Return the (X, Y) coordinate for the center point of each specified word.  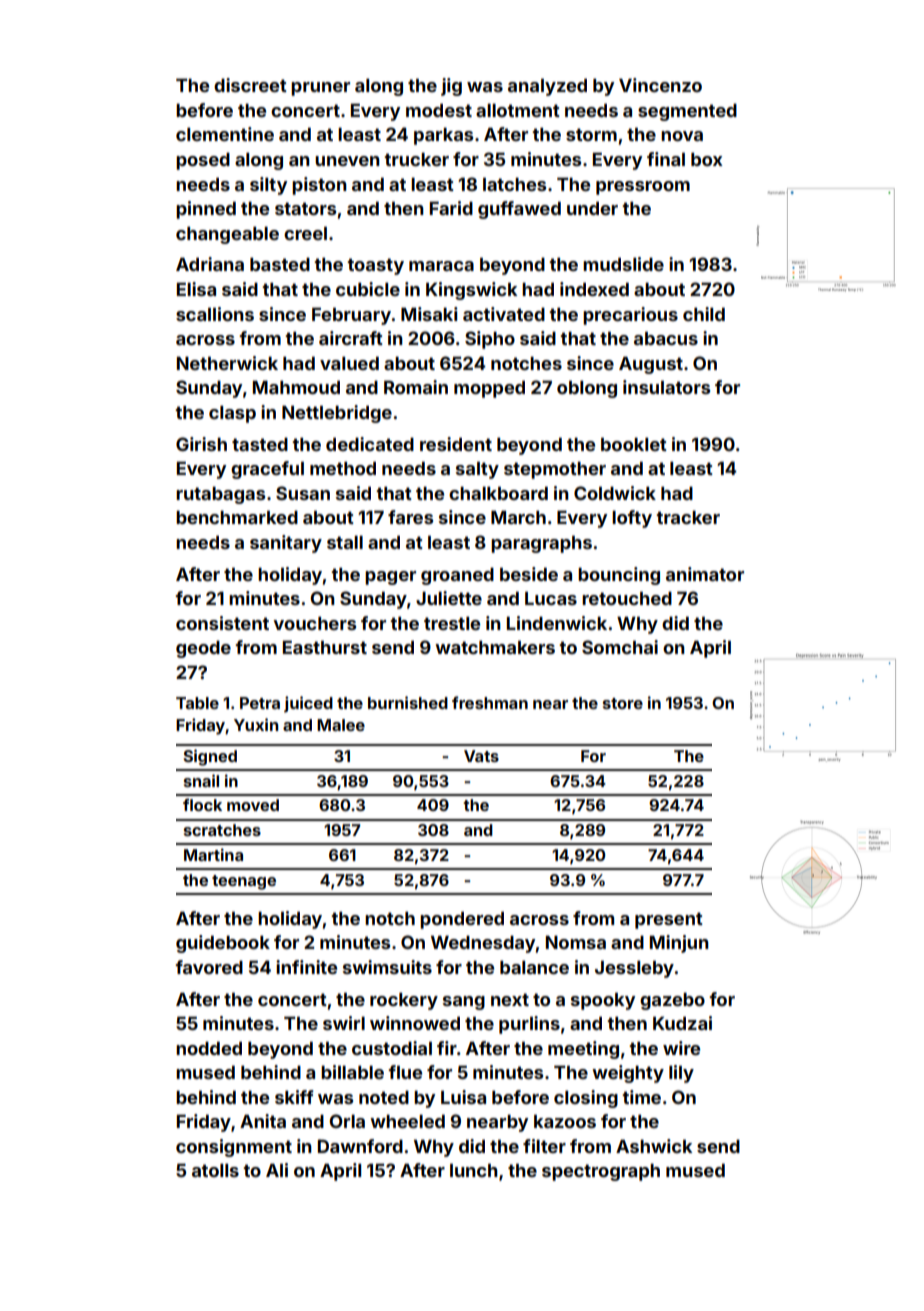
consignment (234, 1148)
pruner (320, 89)
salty (477, 470)
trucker (416, 159)
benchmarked (237, 517)
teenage (244, 882)
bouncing (619, 576)
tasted (260, 444)
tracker (688, 517)
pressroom (643, 188)
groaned (457, 576)
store (623, 703)
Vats (481, 756)
